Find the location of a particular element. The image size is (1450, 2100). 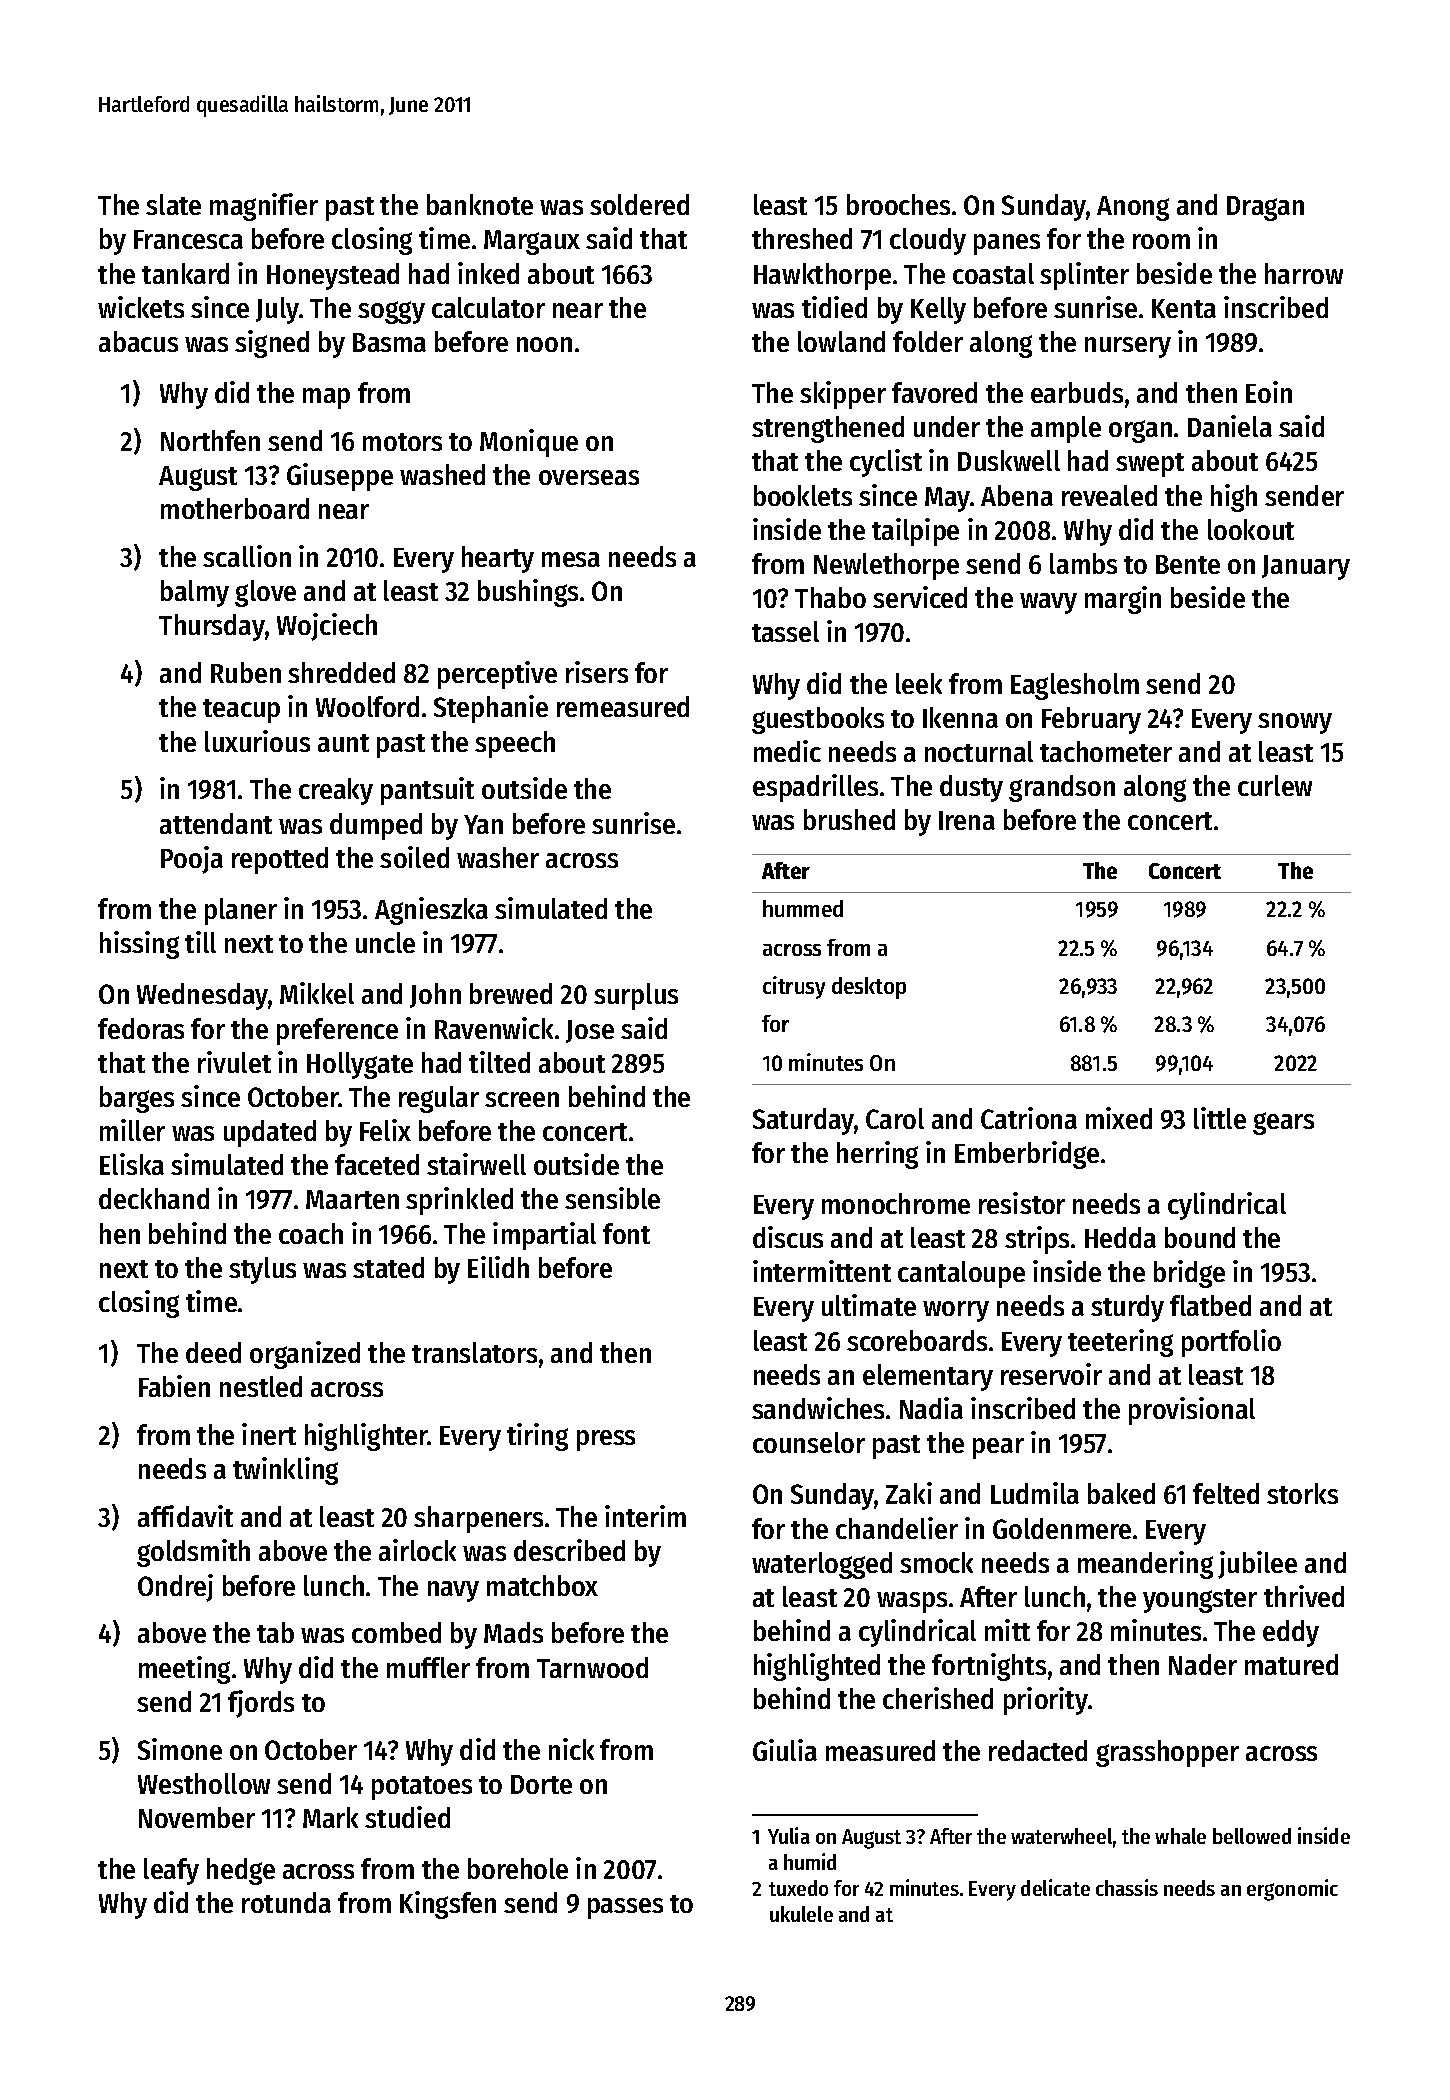

Dragan is located at coordinates (1265, 208).
